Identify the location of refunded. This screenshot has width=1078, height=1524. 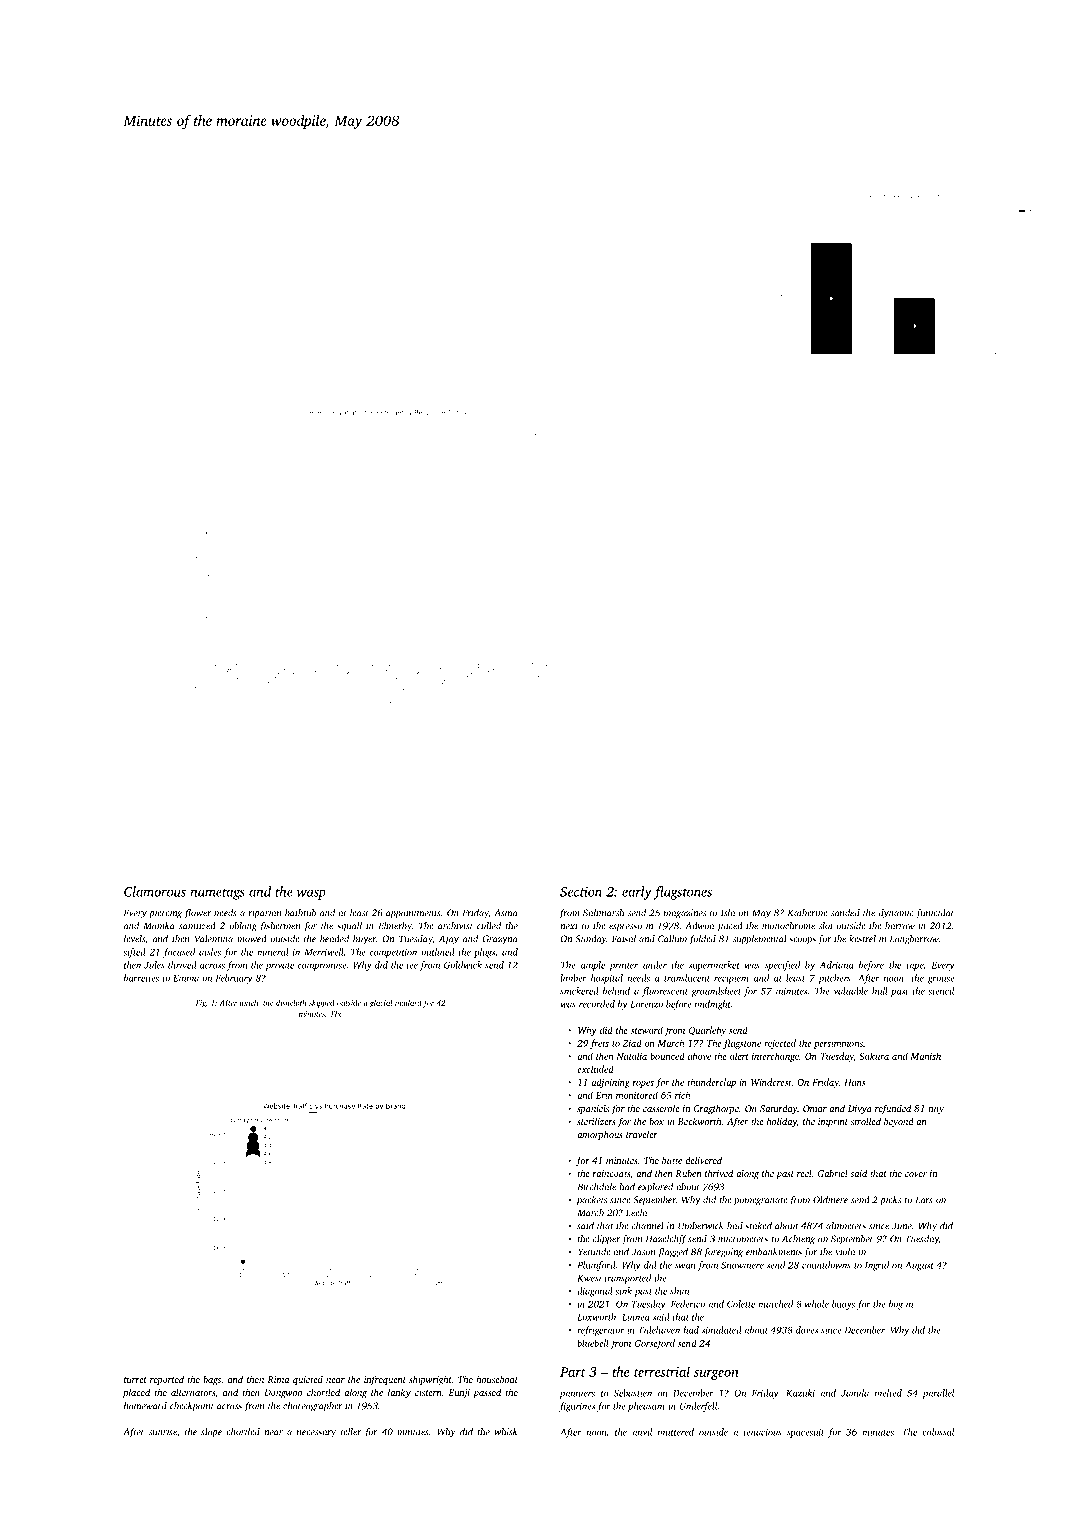
(893, 1109).
